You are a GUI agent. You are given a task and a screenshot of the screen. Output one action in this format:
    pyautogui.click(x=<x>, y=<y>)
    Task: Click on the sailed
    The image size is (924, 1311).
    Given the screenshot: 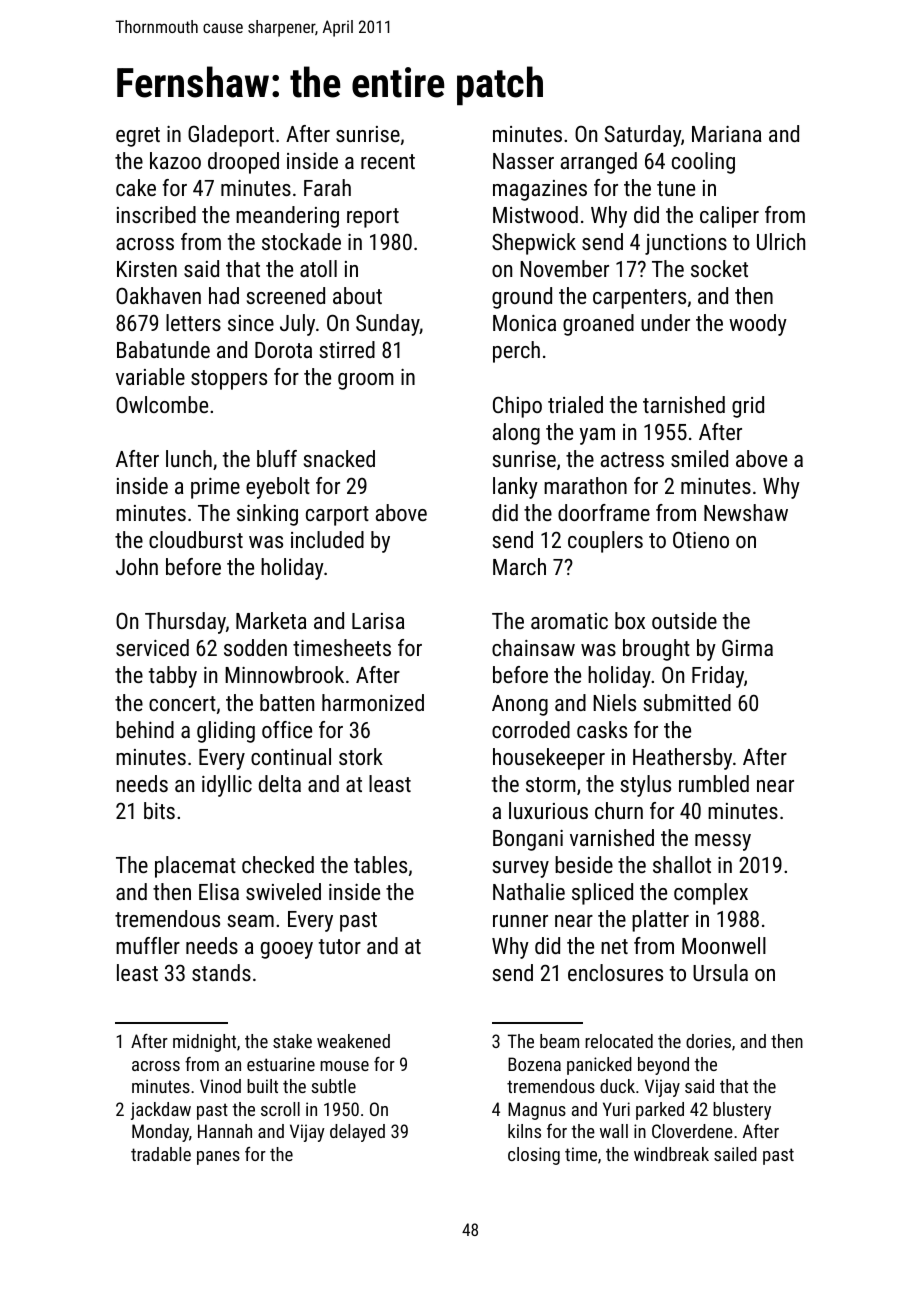 What is the action you would take?
    pyautogui.click(x=735, y=1154)
